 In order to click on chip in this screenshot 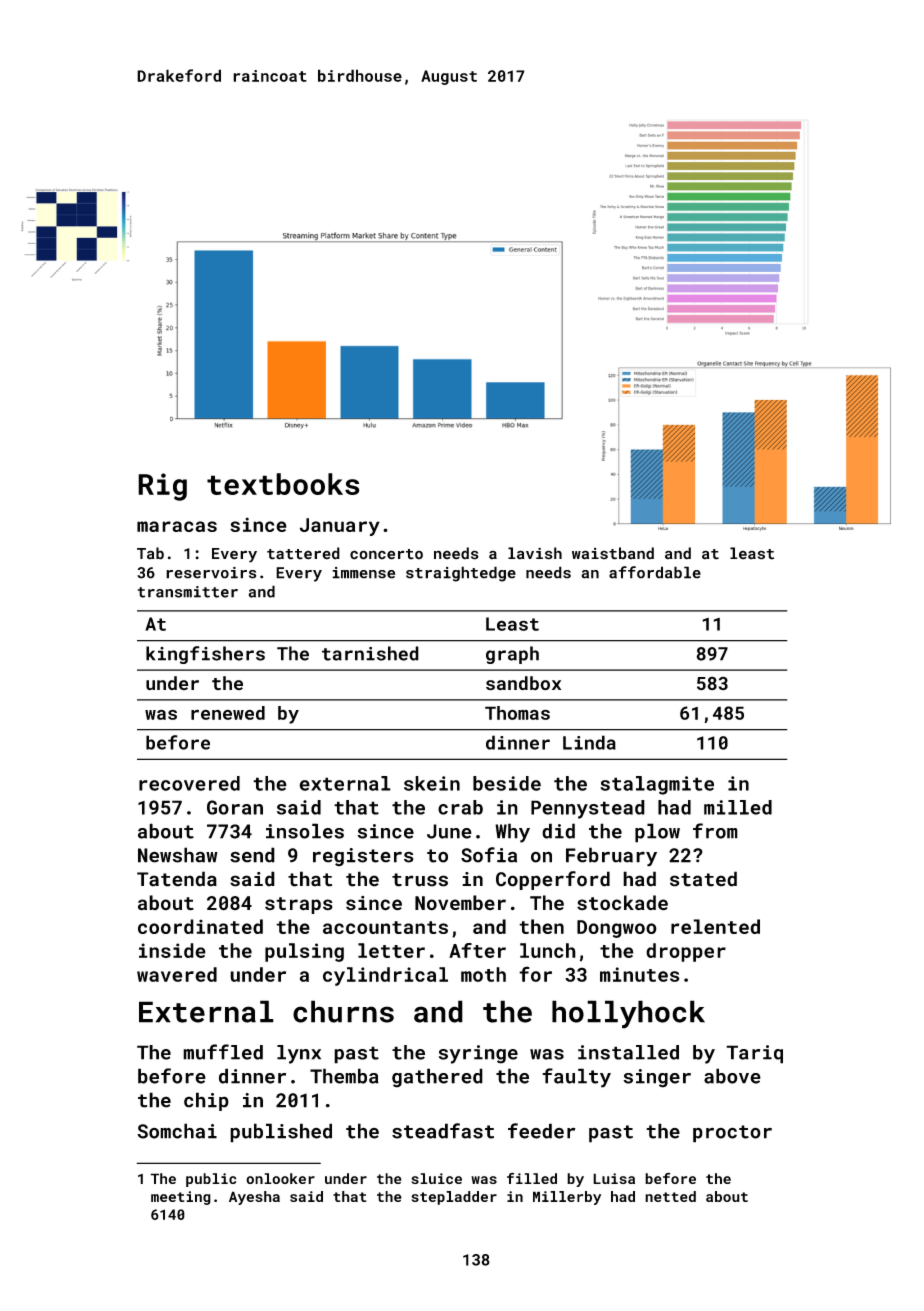, I will do `click(206, 1101)`.
